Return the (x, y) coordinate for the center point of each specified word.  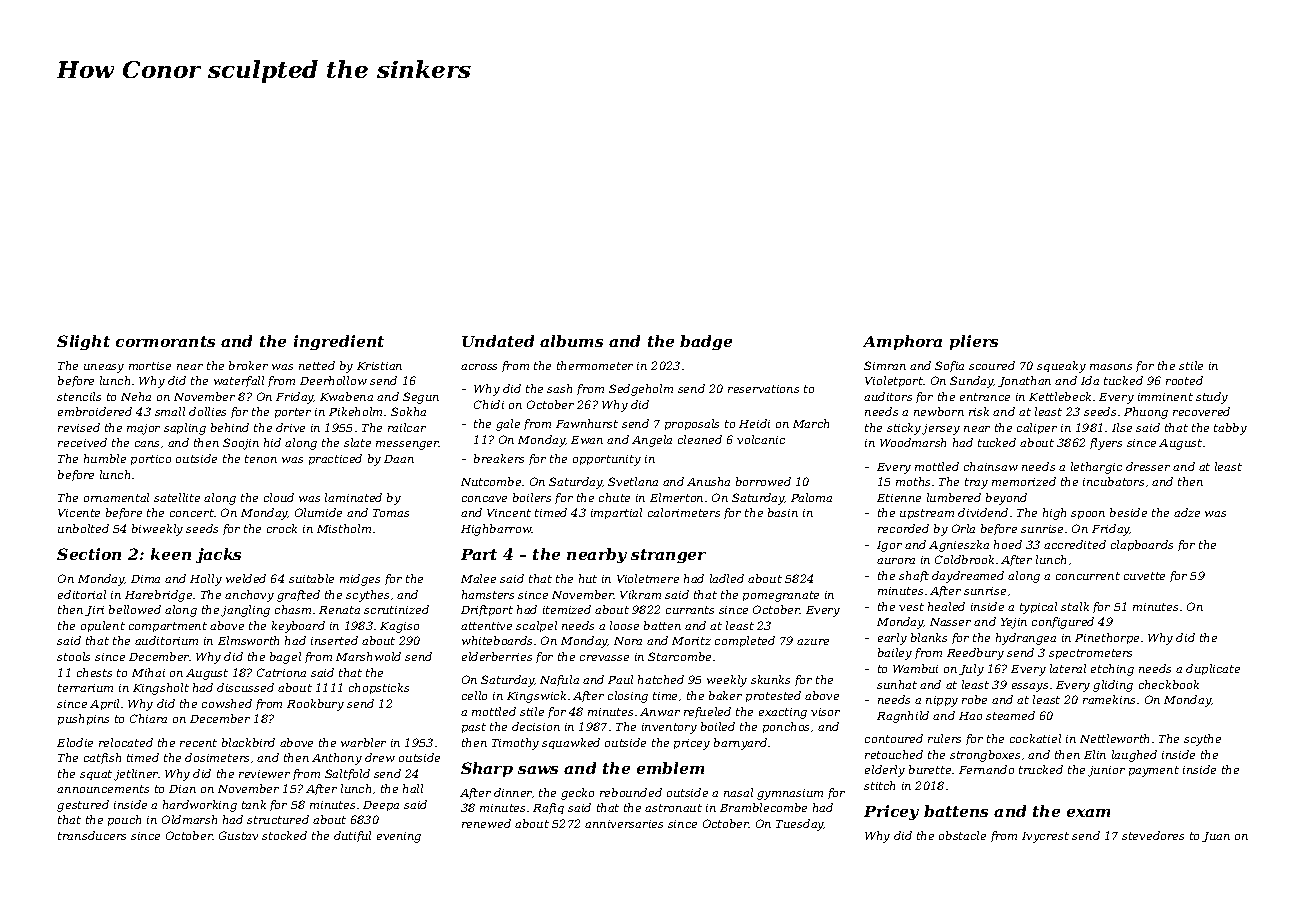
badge (706, 342)
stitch (879, 785)
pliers (974, 342)
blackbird (248, 742)
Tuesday (800, 825)
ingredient (339, 342)
